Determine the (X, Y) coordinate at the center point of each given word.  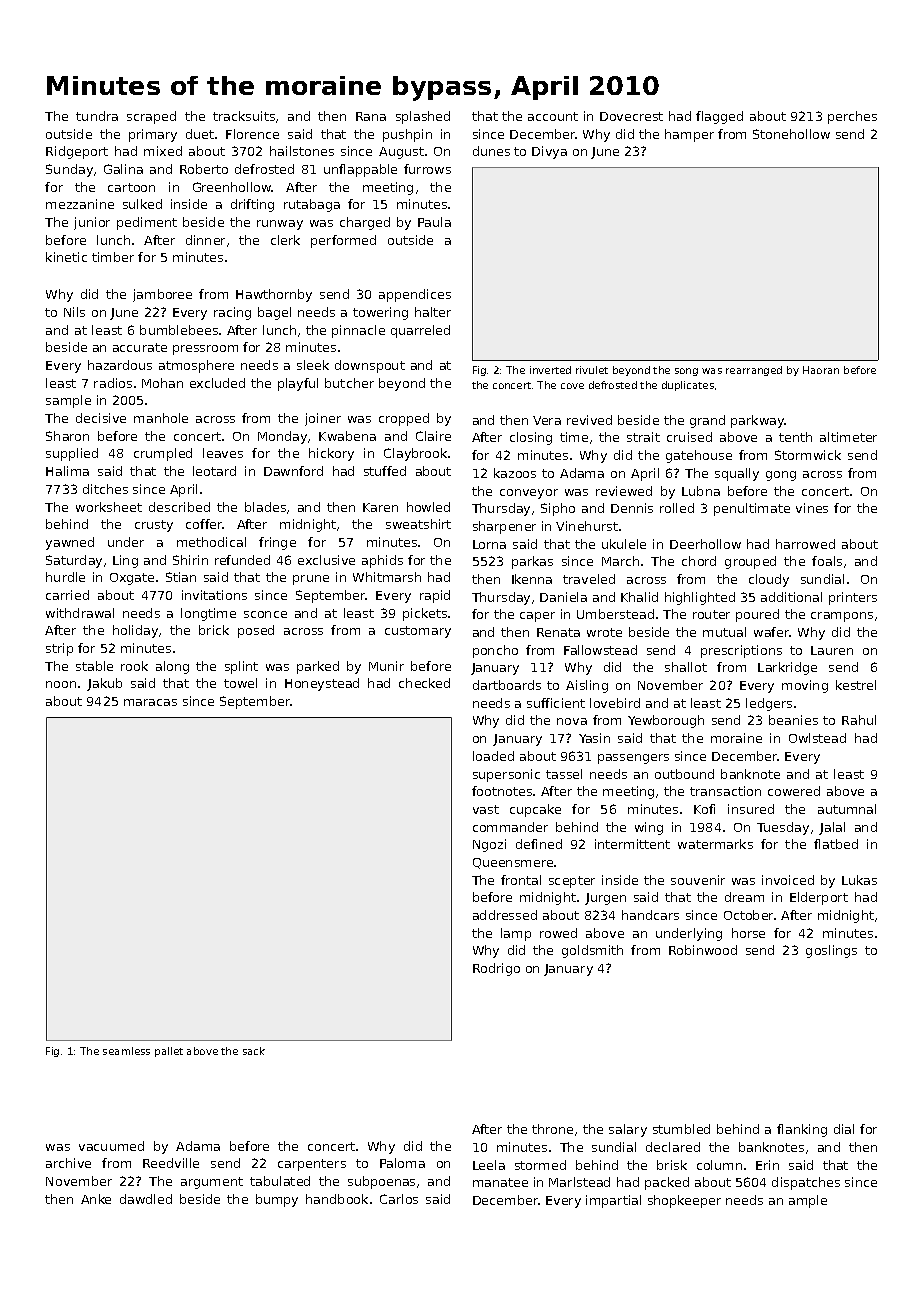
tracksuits (244, 116)
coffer (204, 524)
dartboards (507, 685)
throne (552, 1129)
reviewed (624, 491)
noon (61, 684)
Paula (434, 222)
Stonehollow (791, 134)
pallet (169, 1052)
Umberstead (615, 614)
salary (628, 1130)
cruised (689, 437)
